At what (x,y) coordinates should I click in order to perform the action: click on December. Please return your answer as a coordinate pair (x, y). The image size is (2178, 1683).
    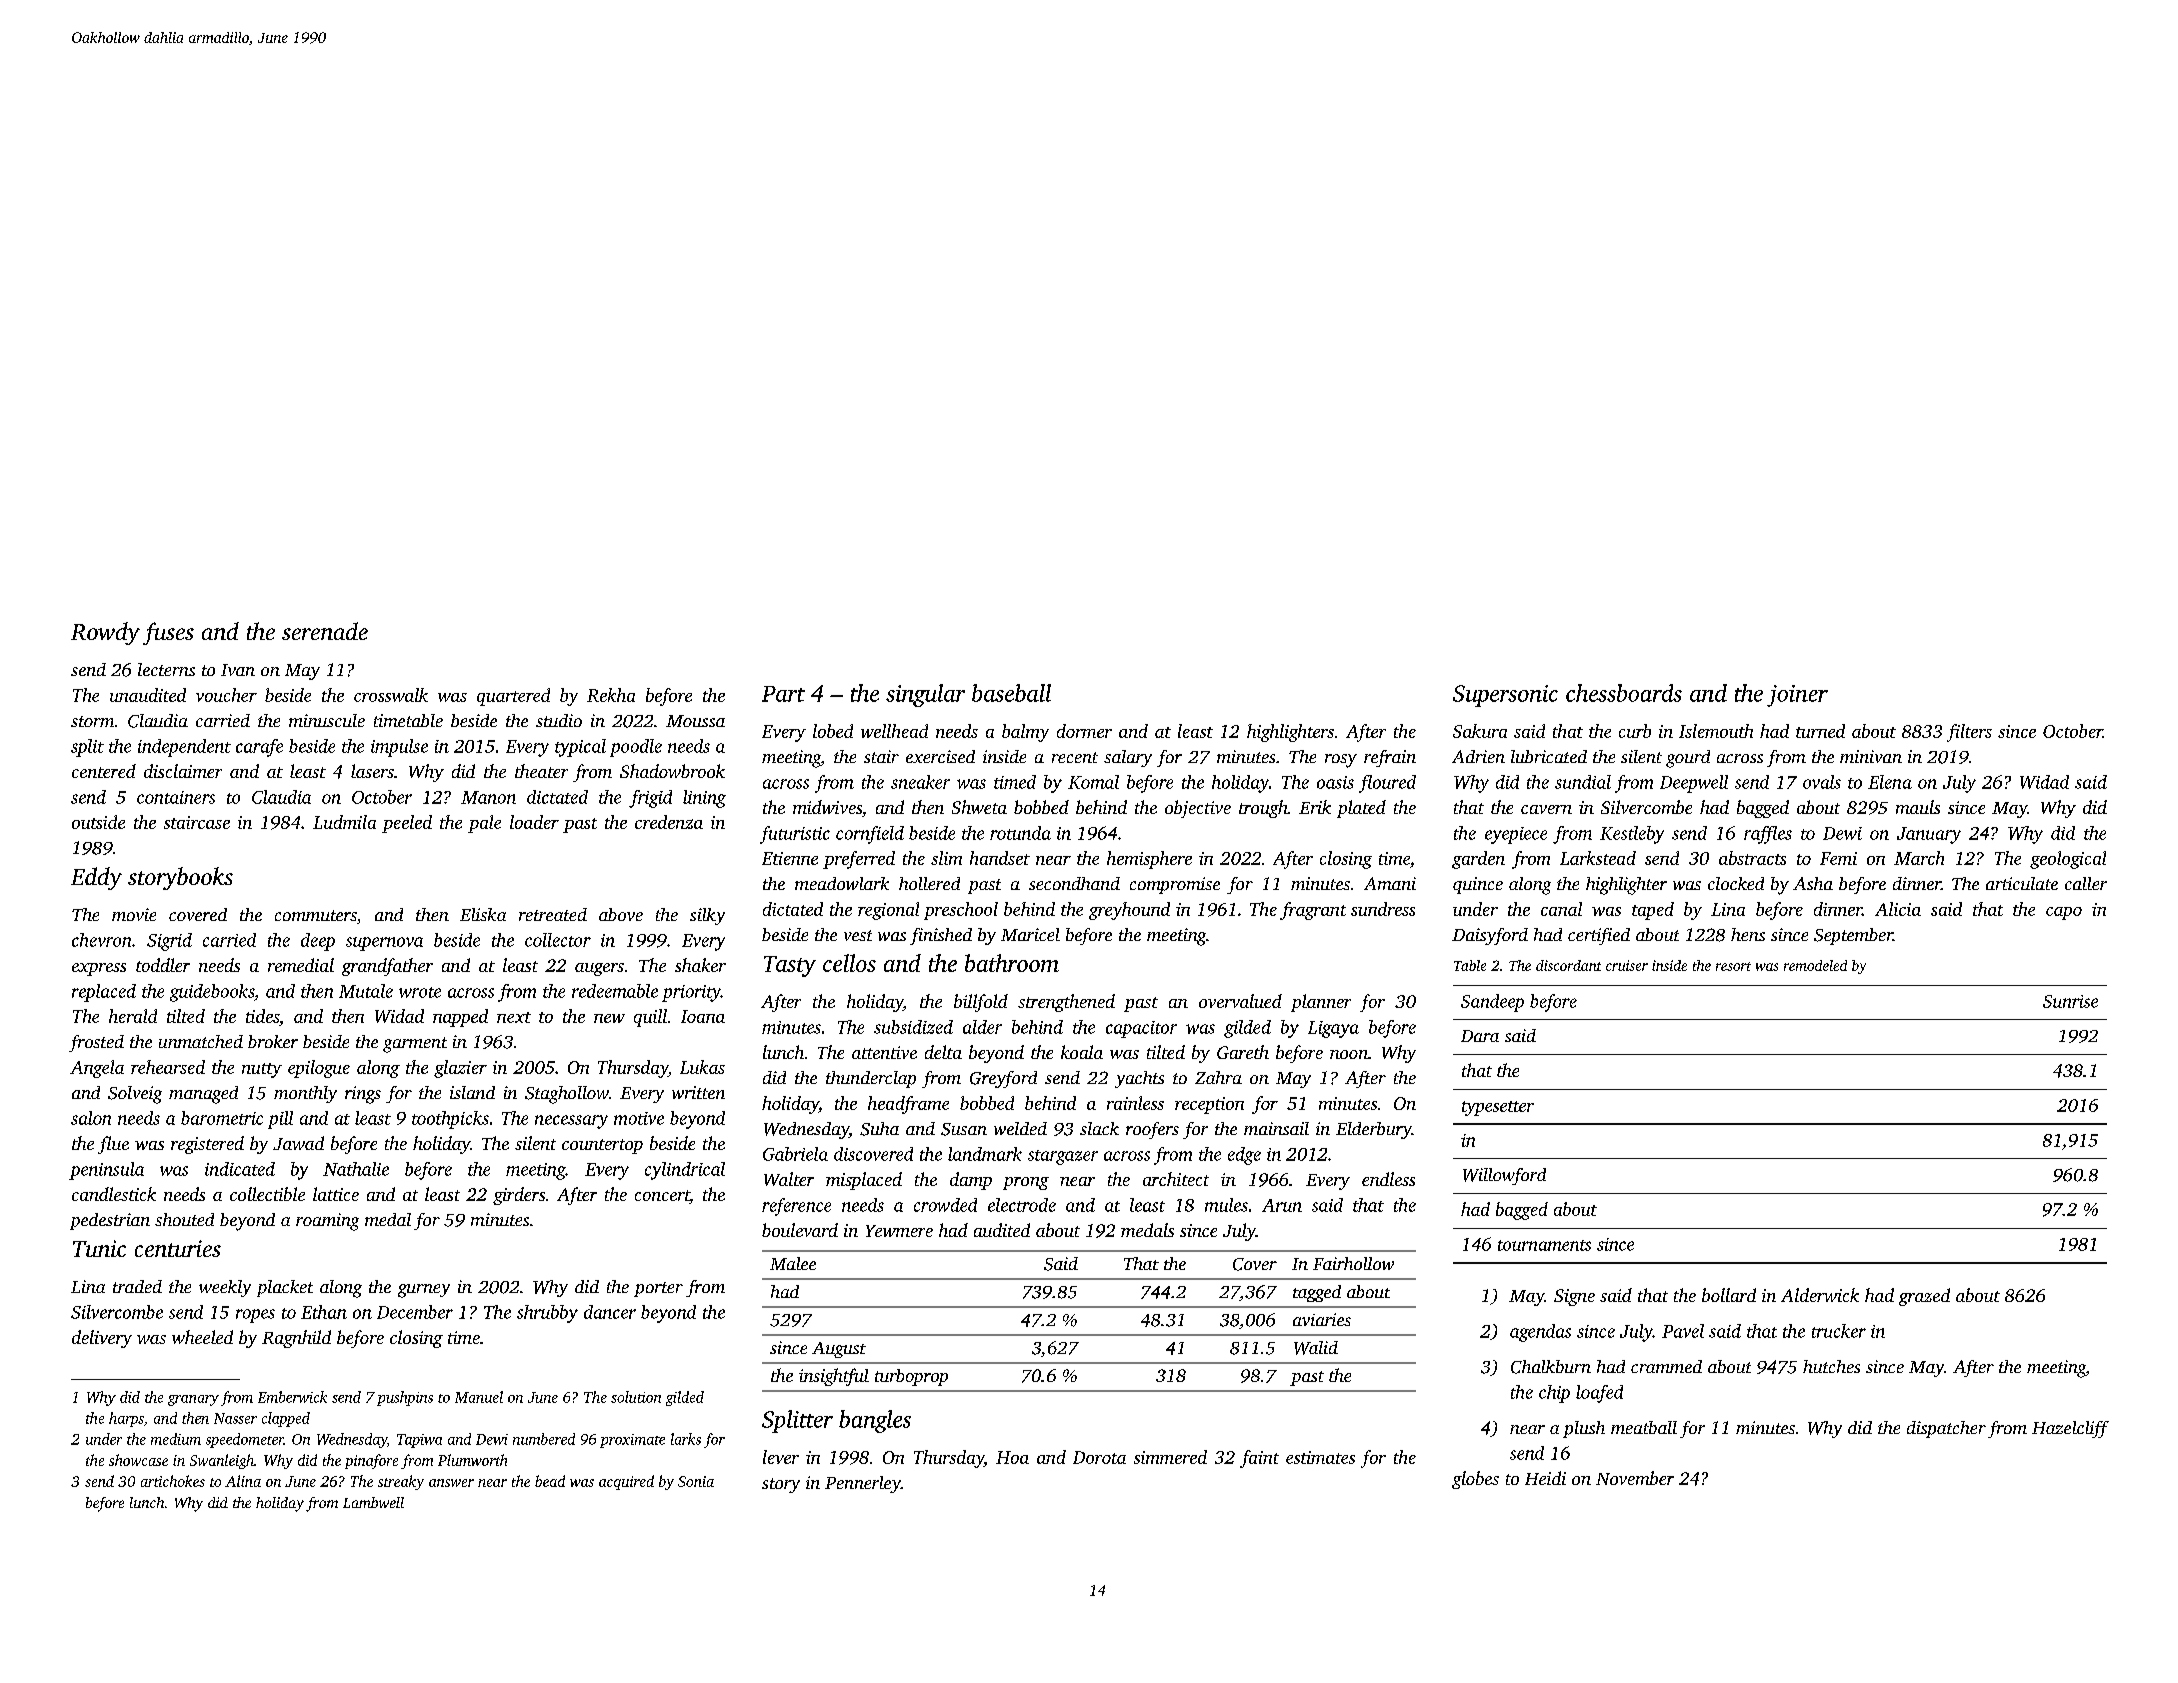
    Looking at the image, I should click on (415, 1312).
